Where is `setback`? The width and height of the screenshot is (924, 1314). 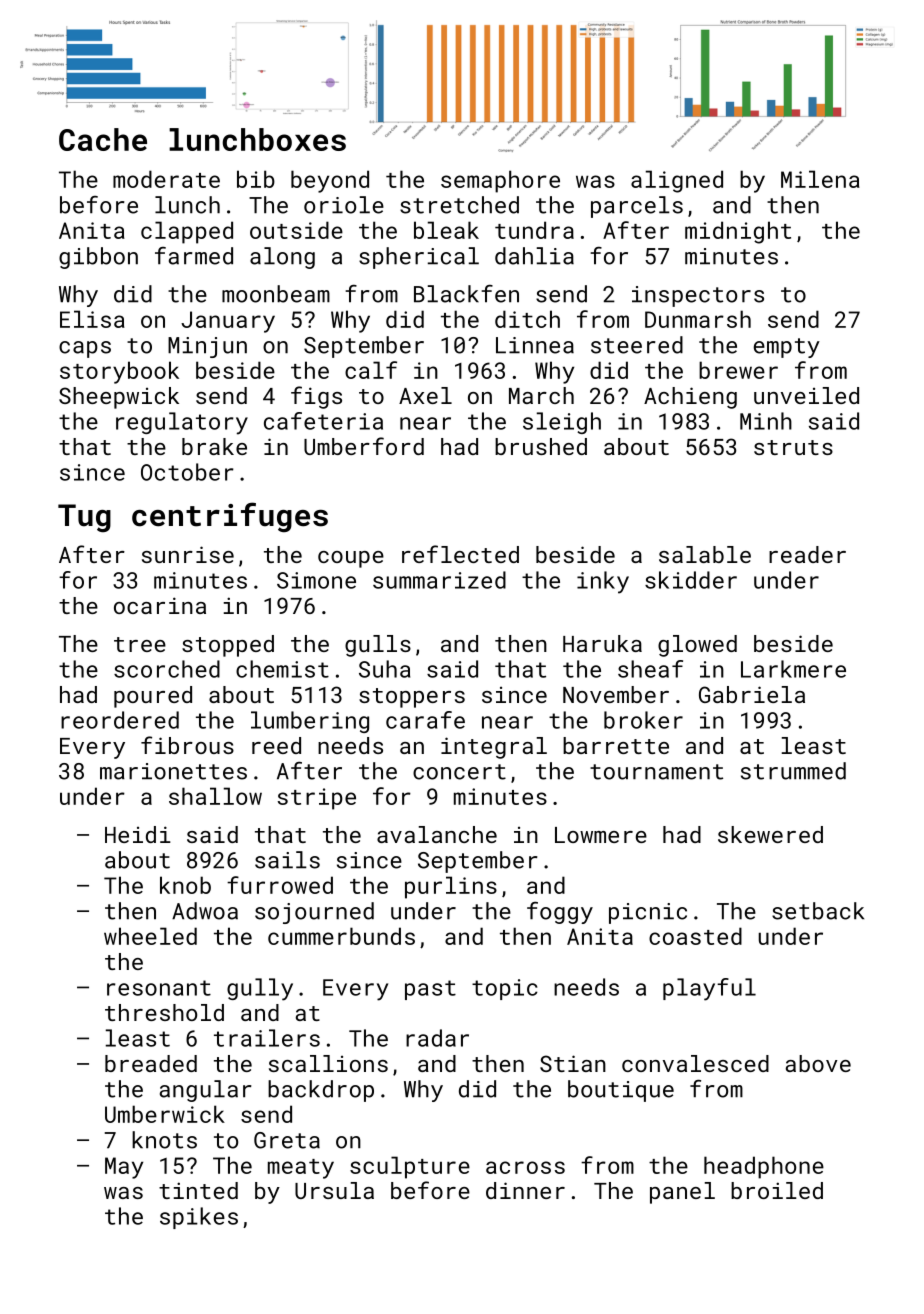 setback is located at coordinates (818, 911).
